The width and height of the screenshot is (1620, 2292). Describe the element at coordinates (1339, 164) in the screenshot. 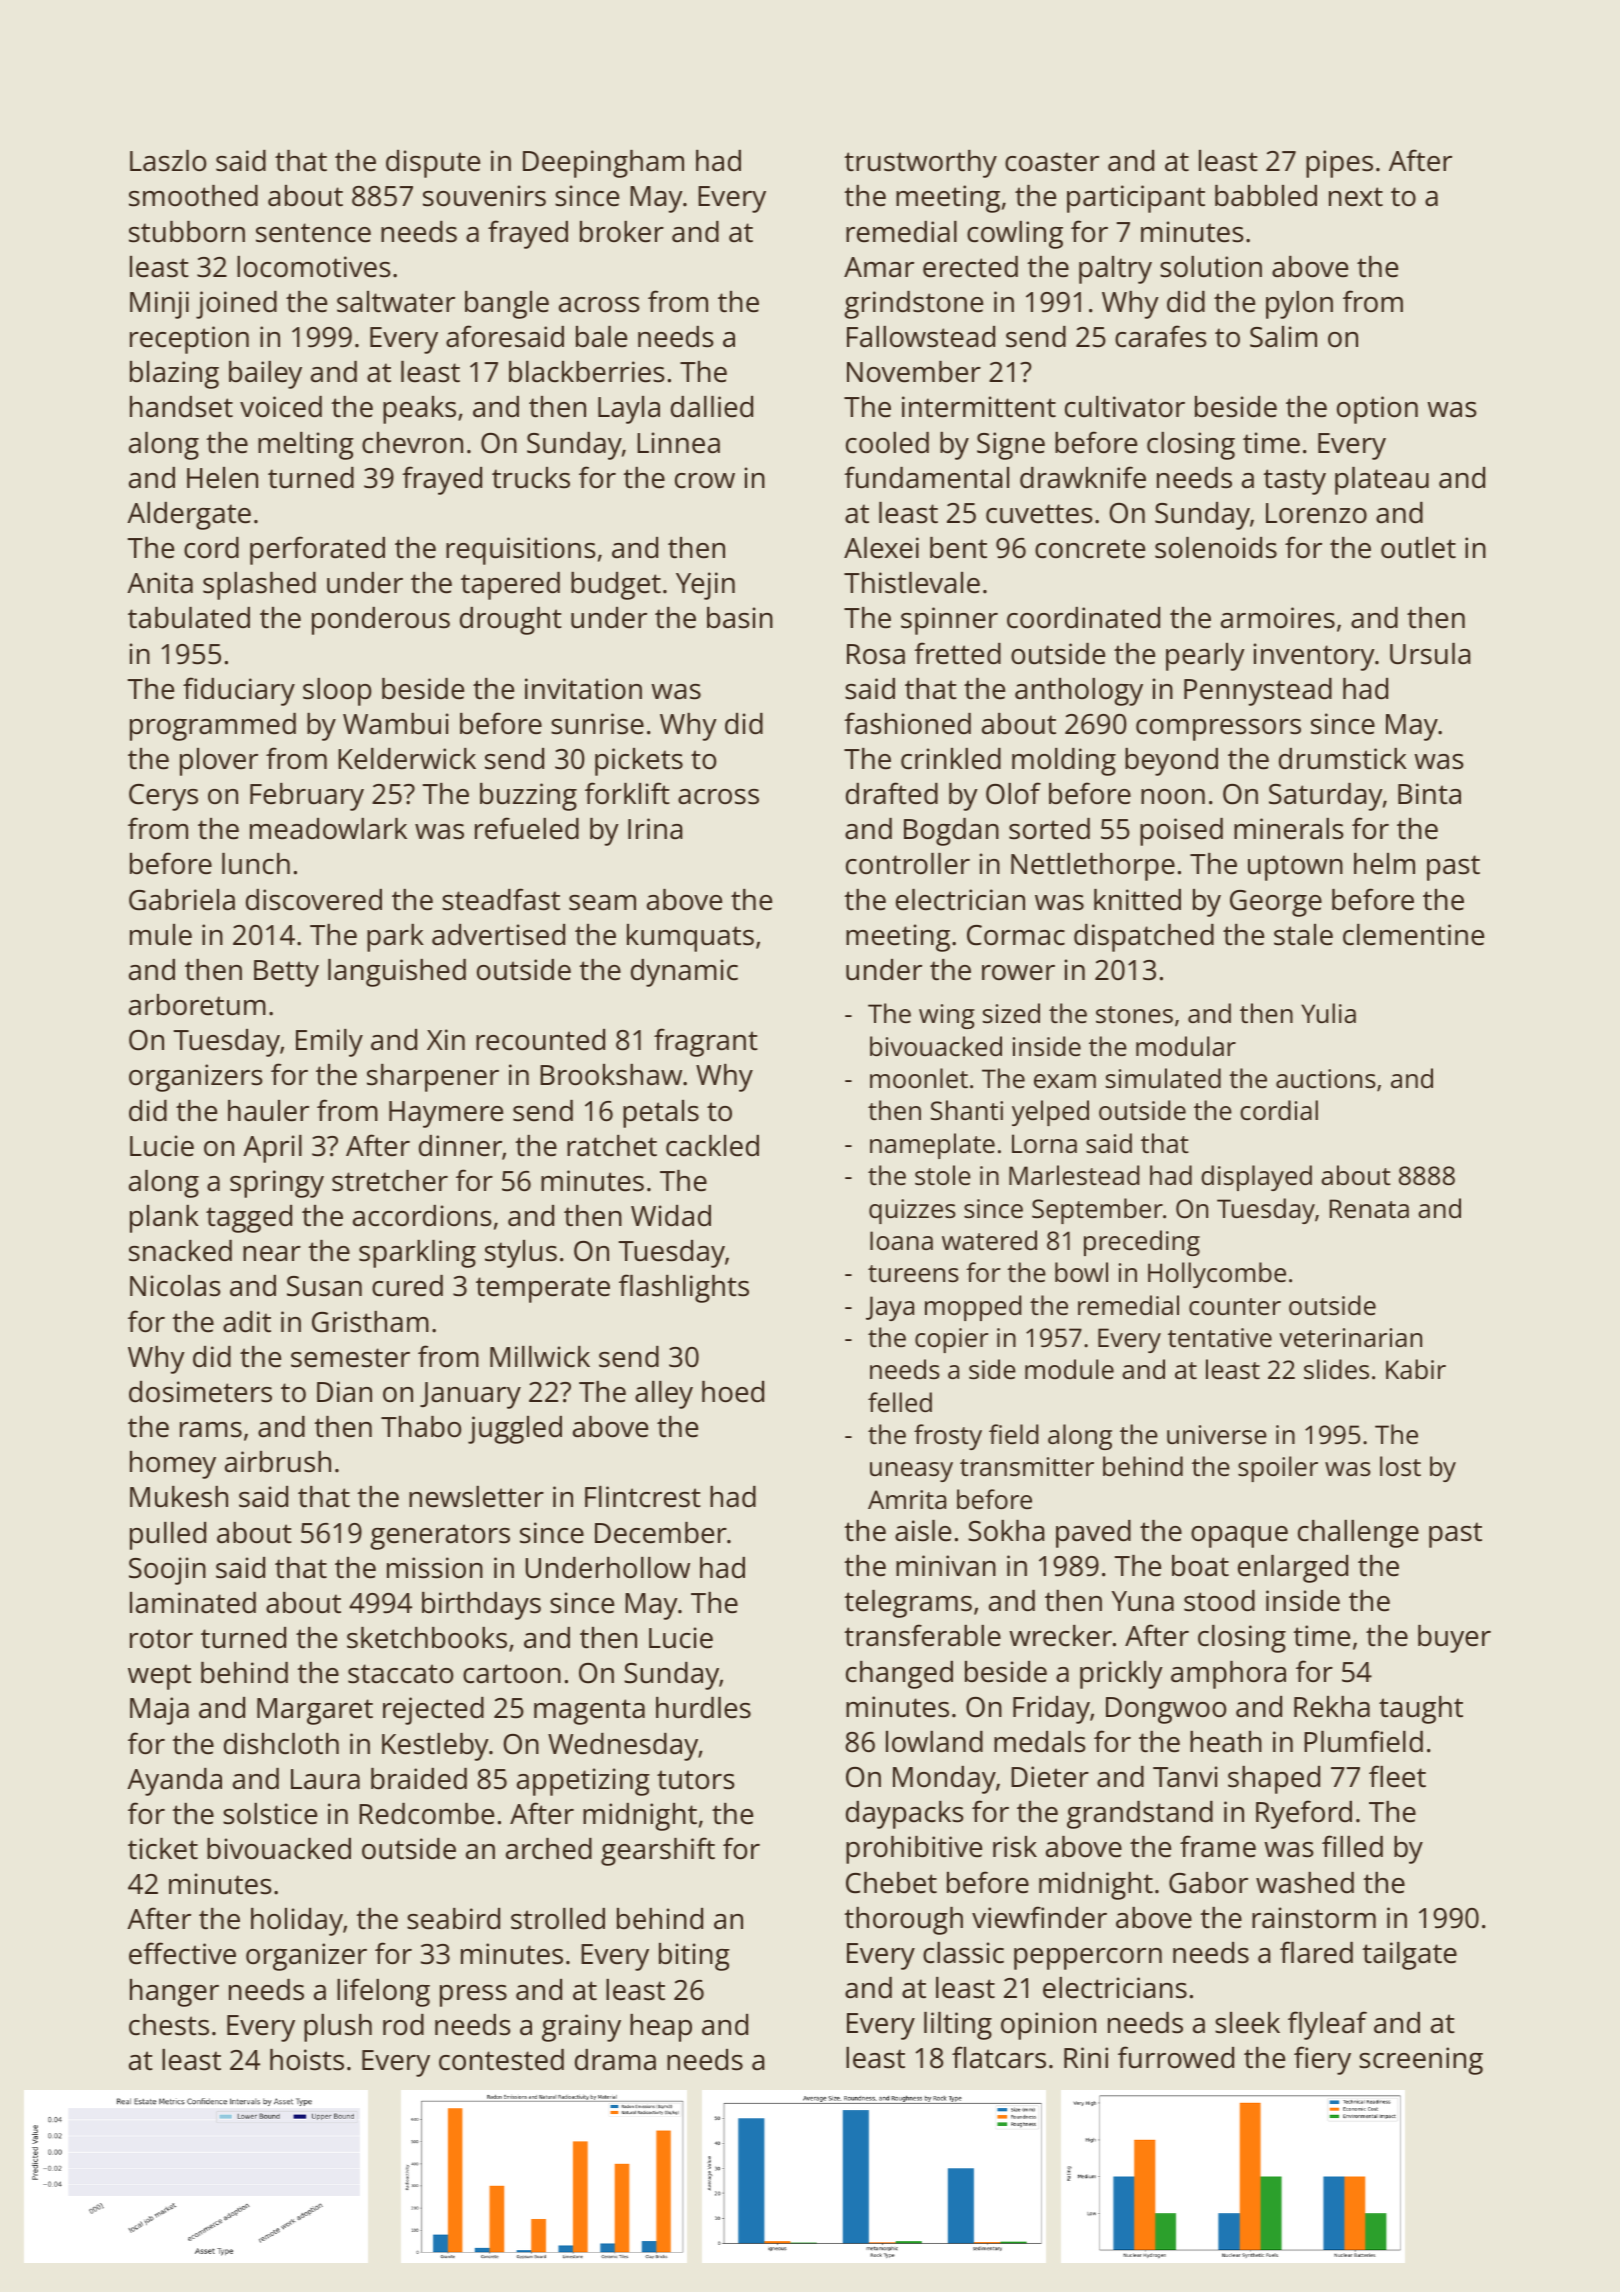

I see `pipes` at that location.
